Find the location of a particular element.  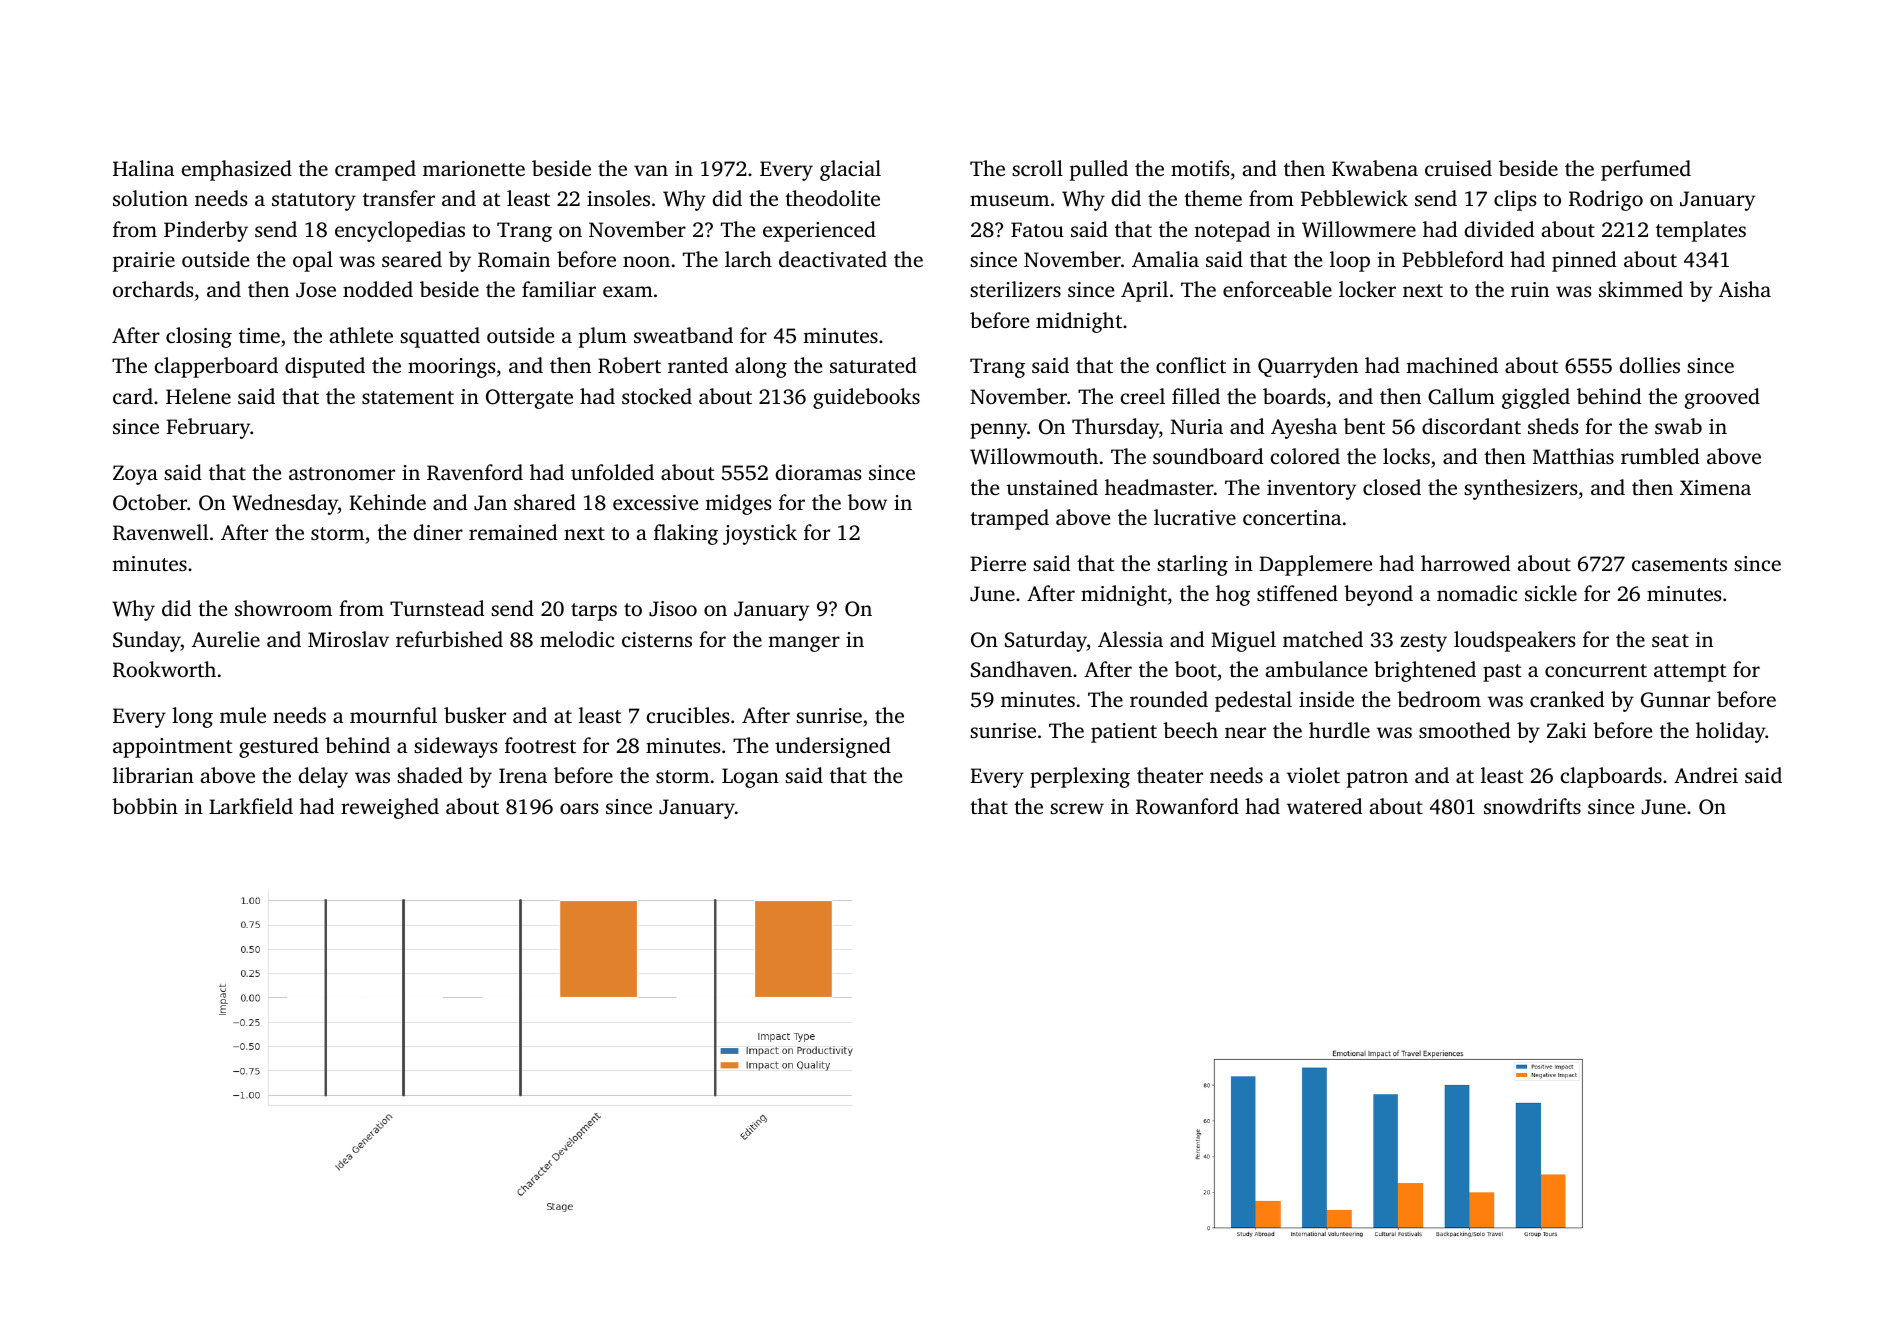

lucrative is located at coordinates (1195, 517).
